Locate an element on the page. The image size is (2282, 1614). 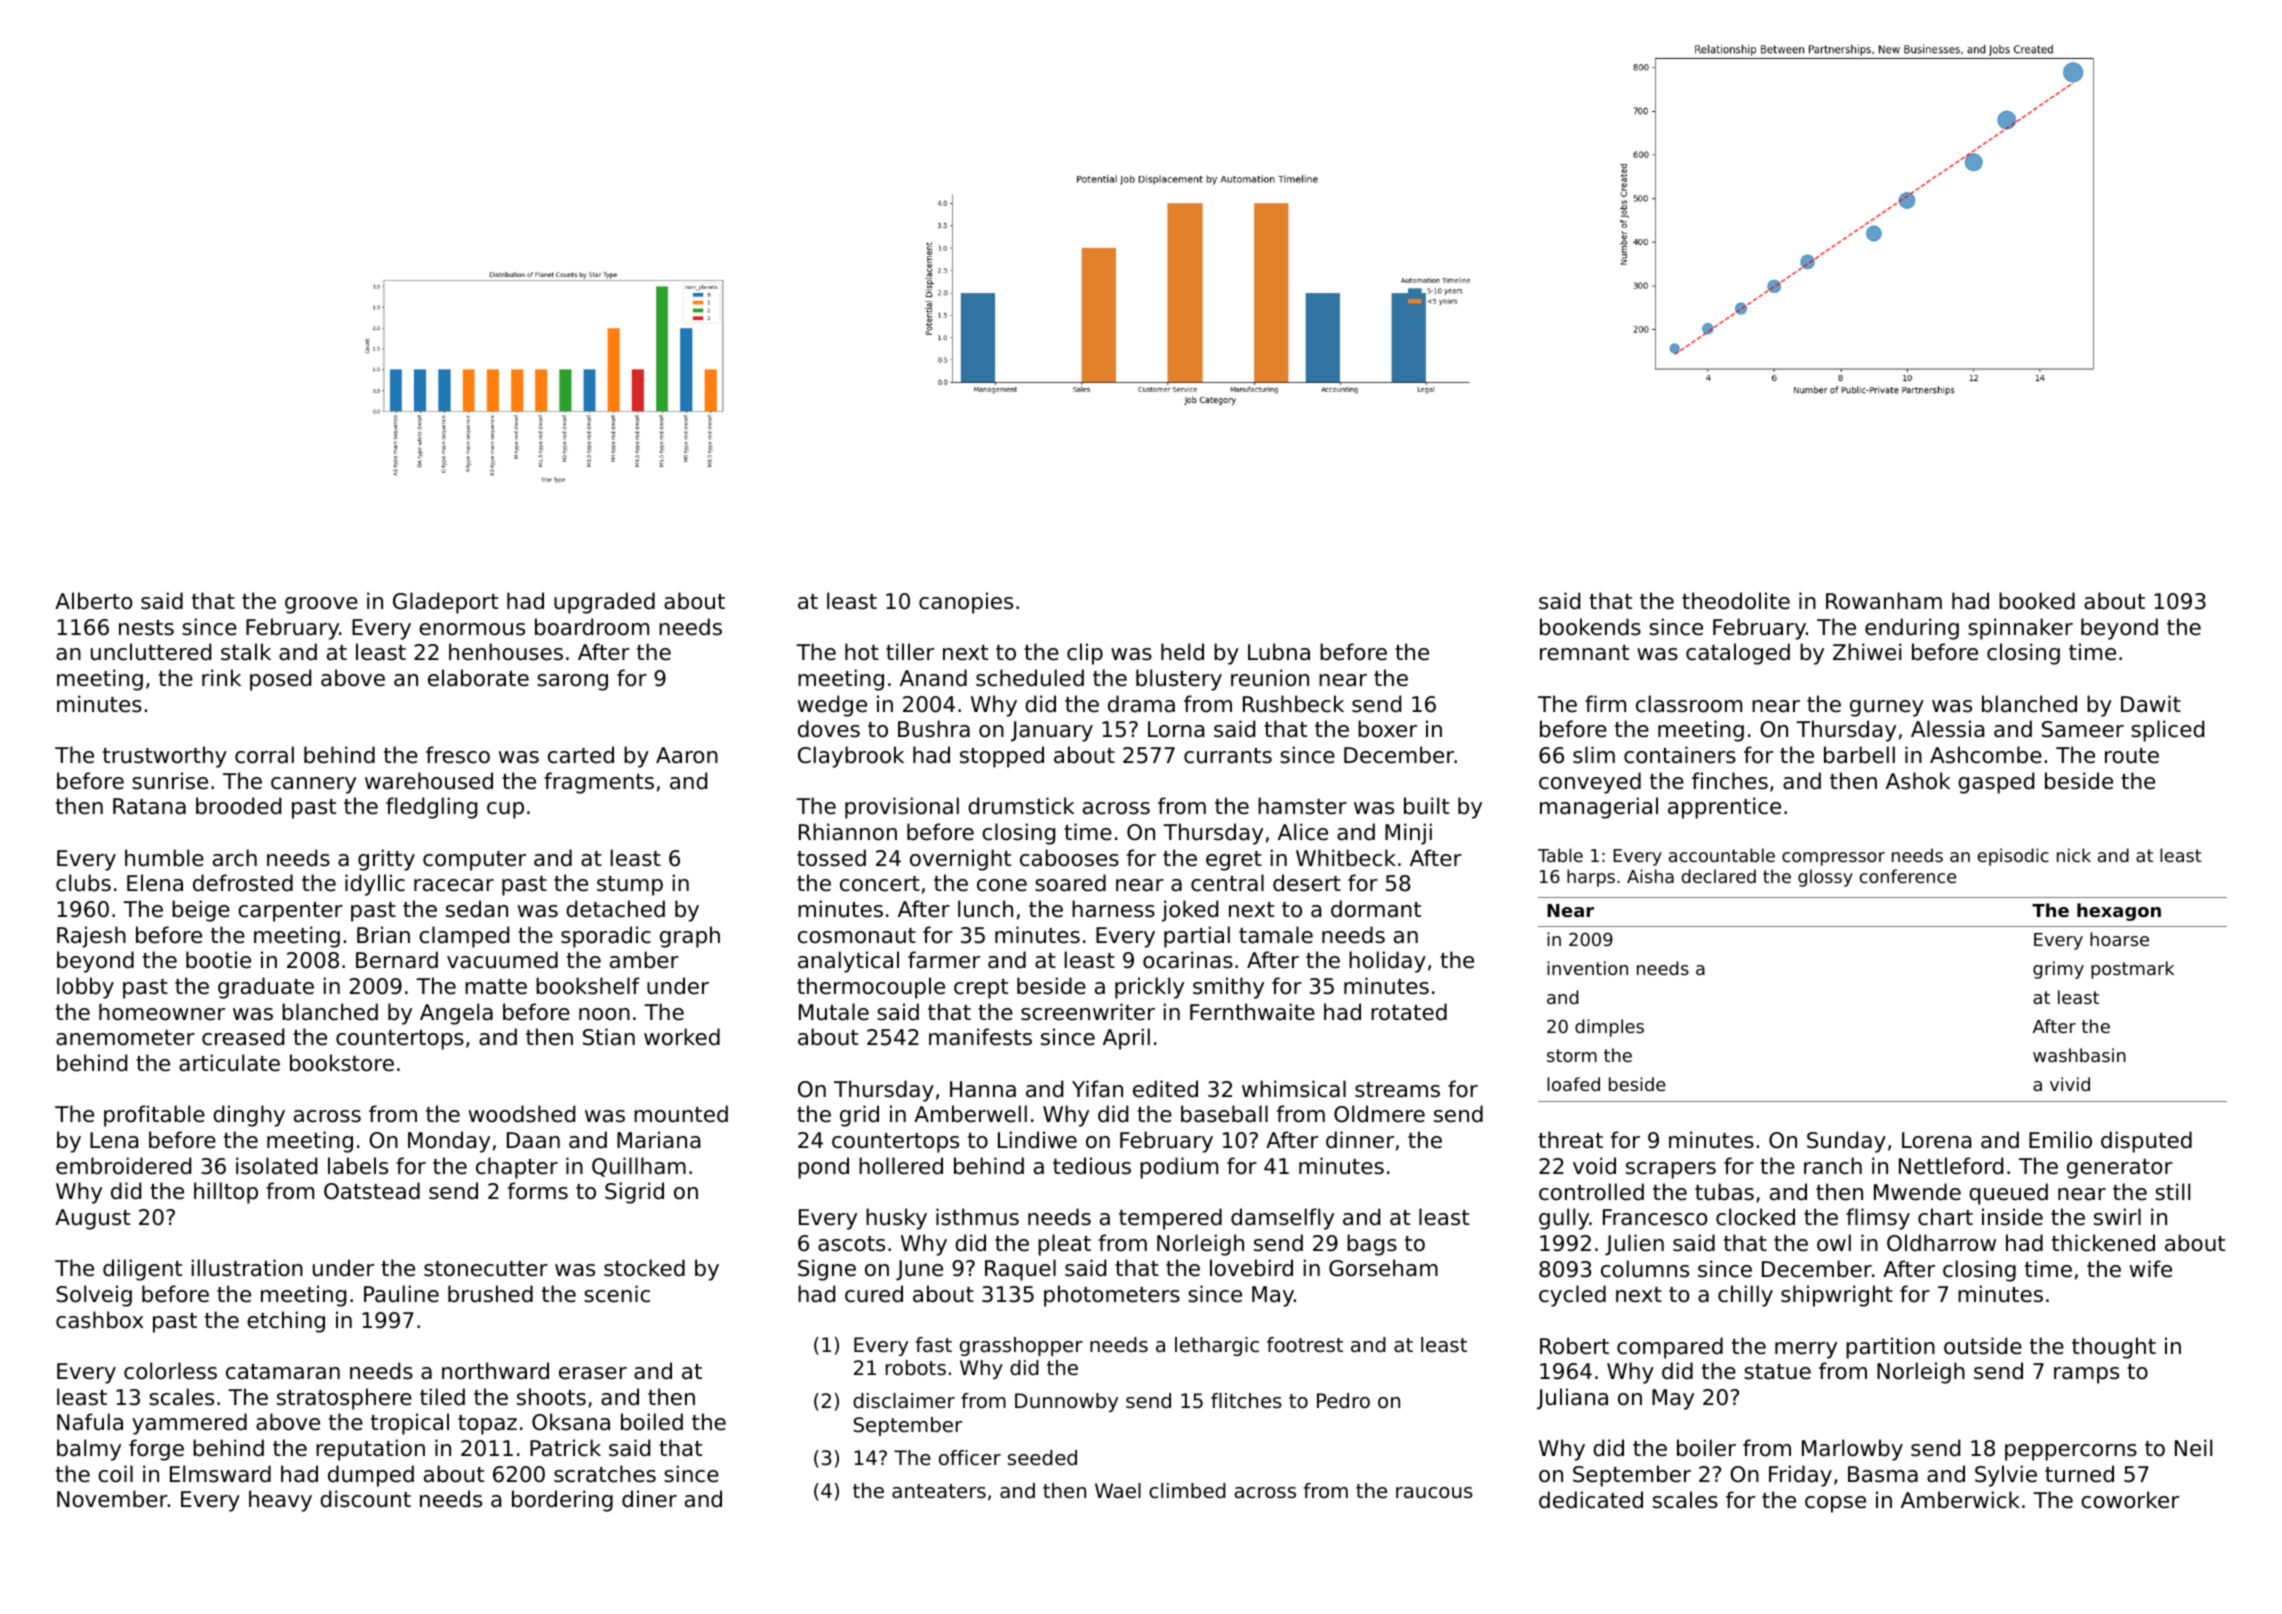
thickened is located at coordinates (2103, 1243).
